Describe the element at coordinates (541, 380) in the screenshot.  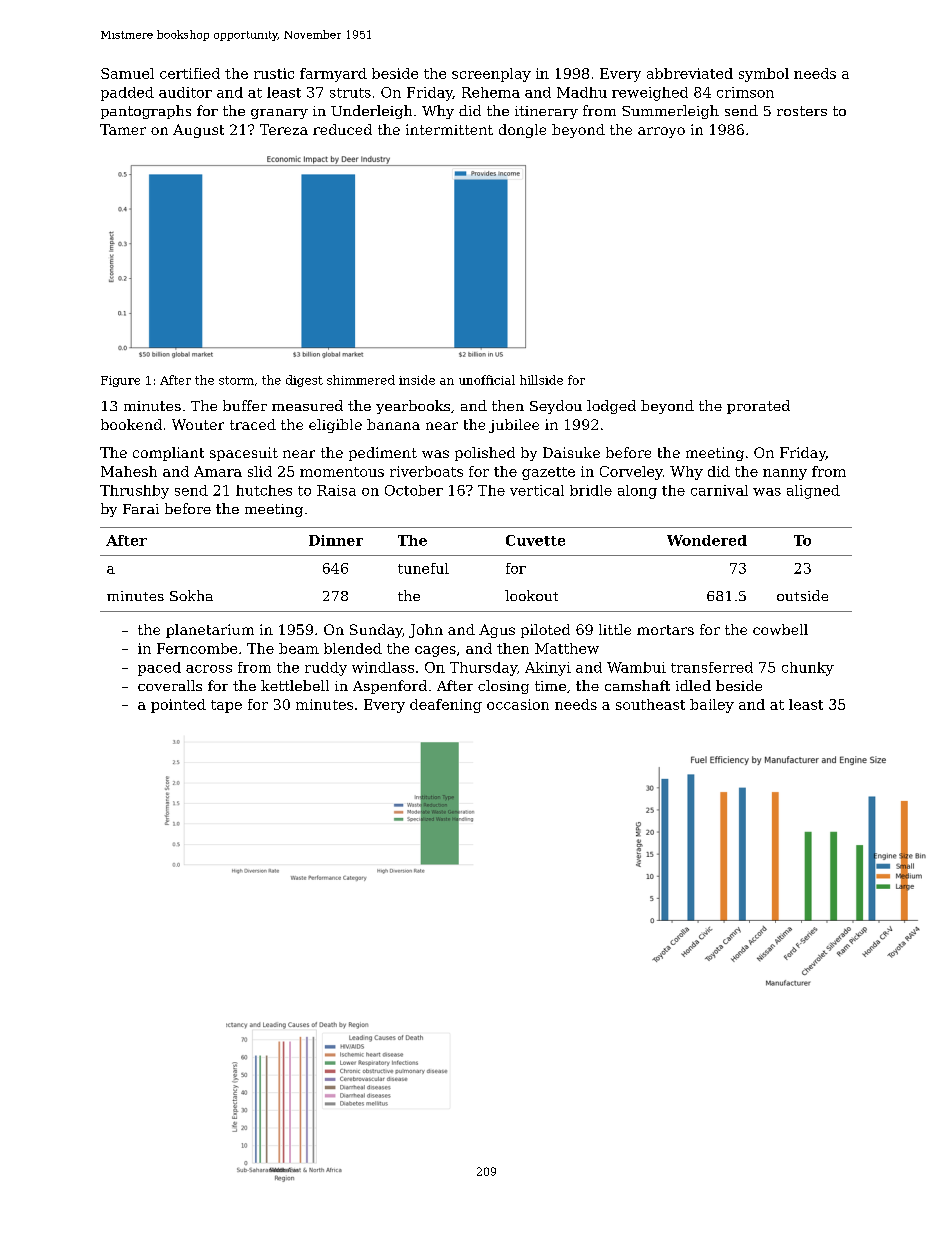
I see `hillside` at that location.
